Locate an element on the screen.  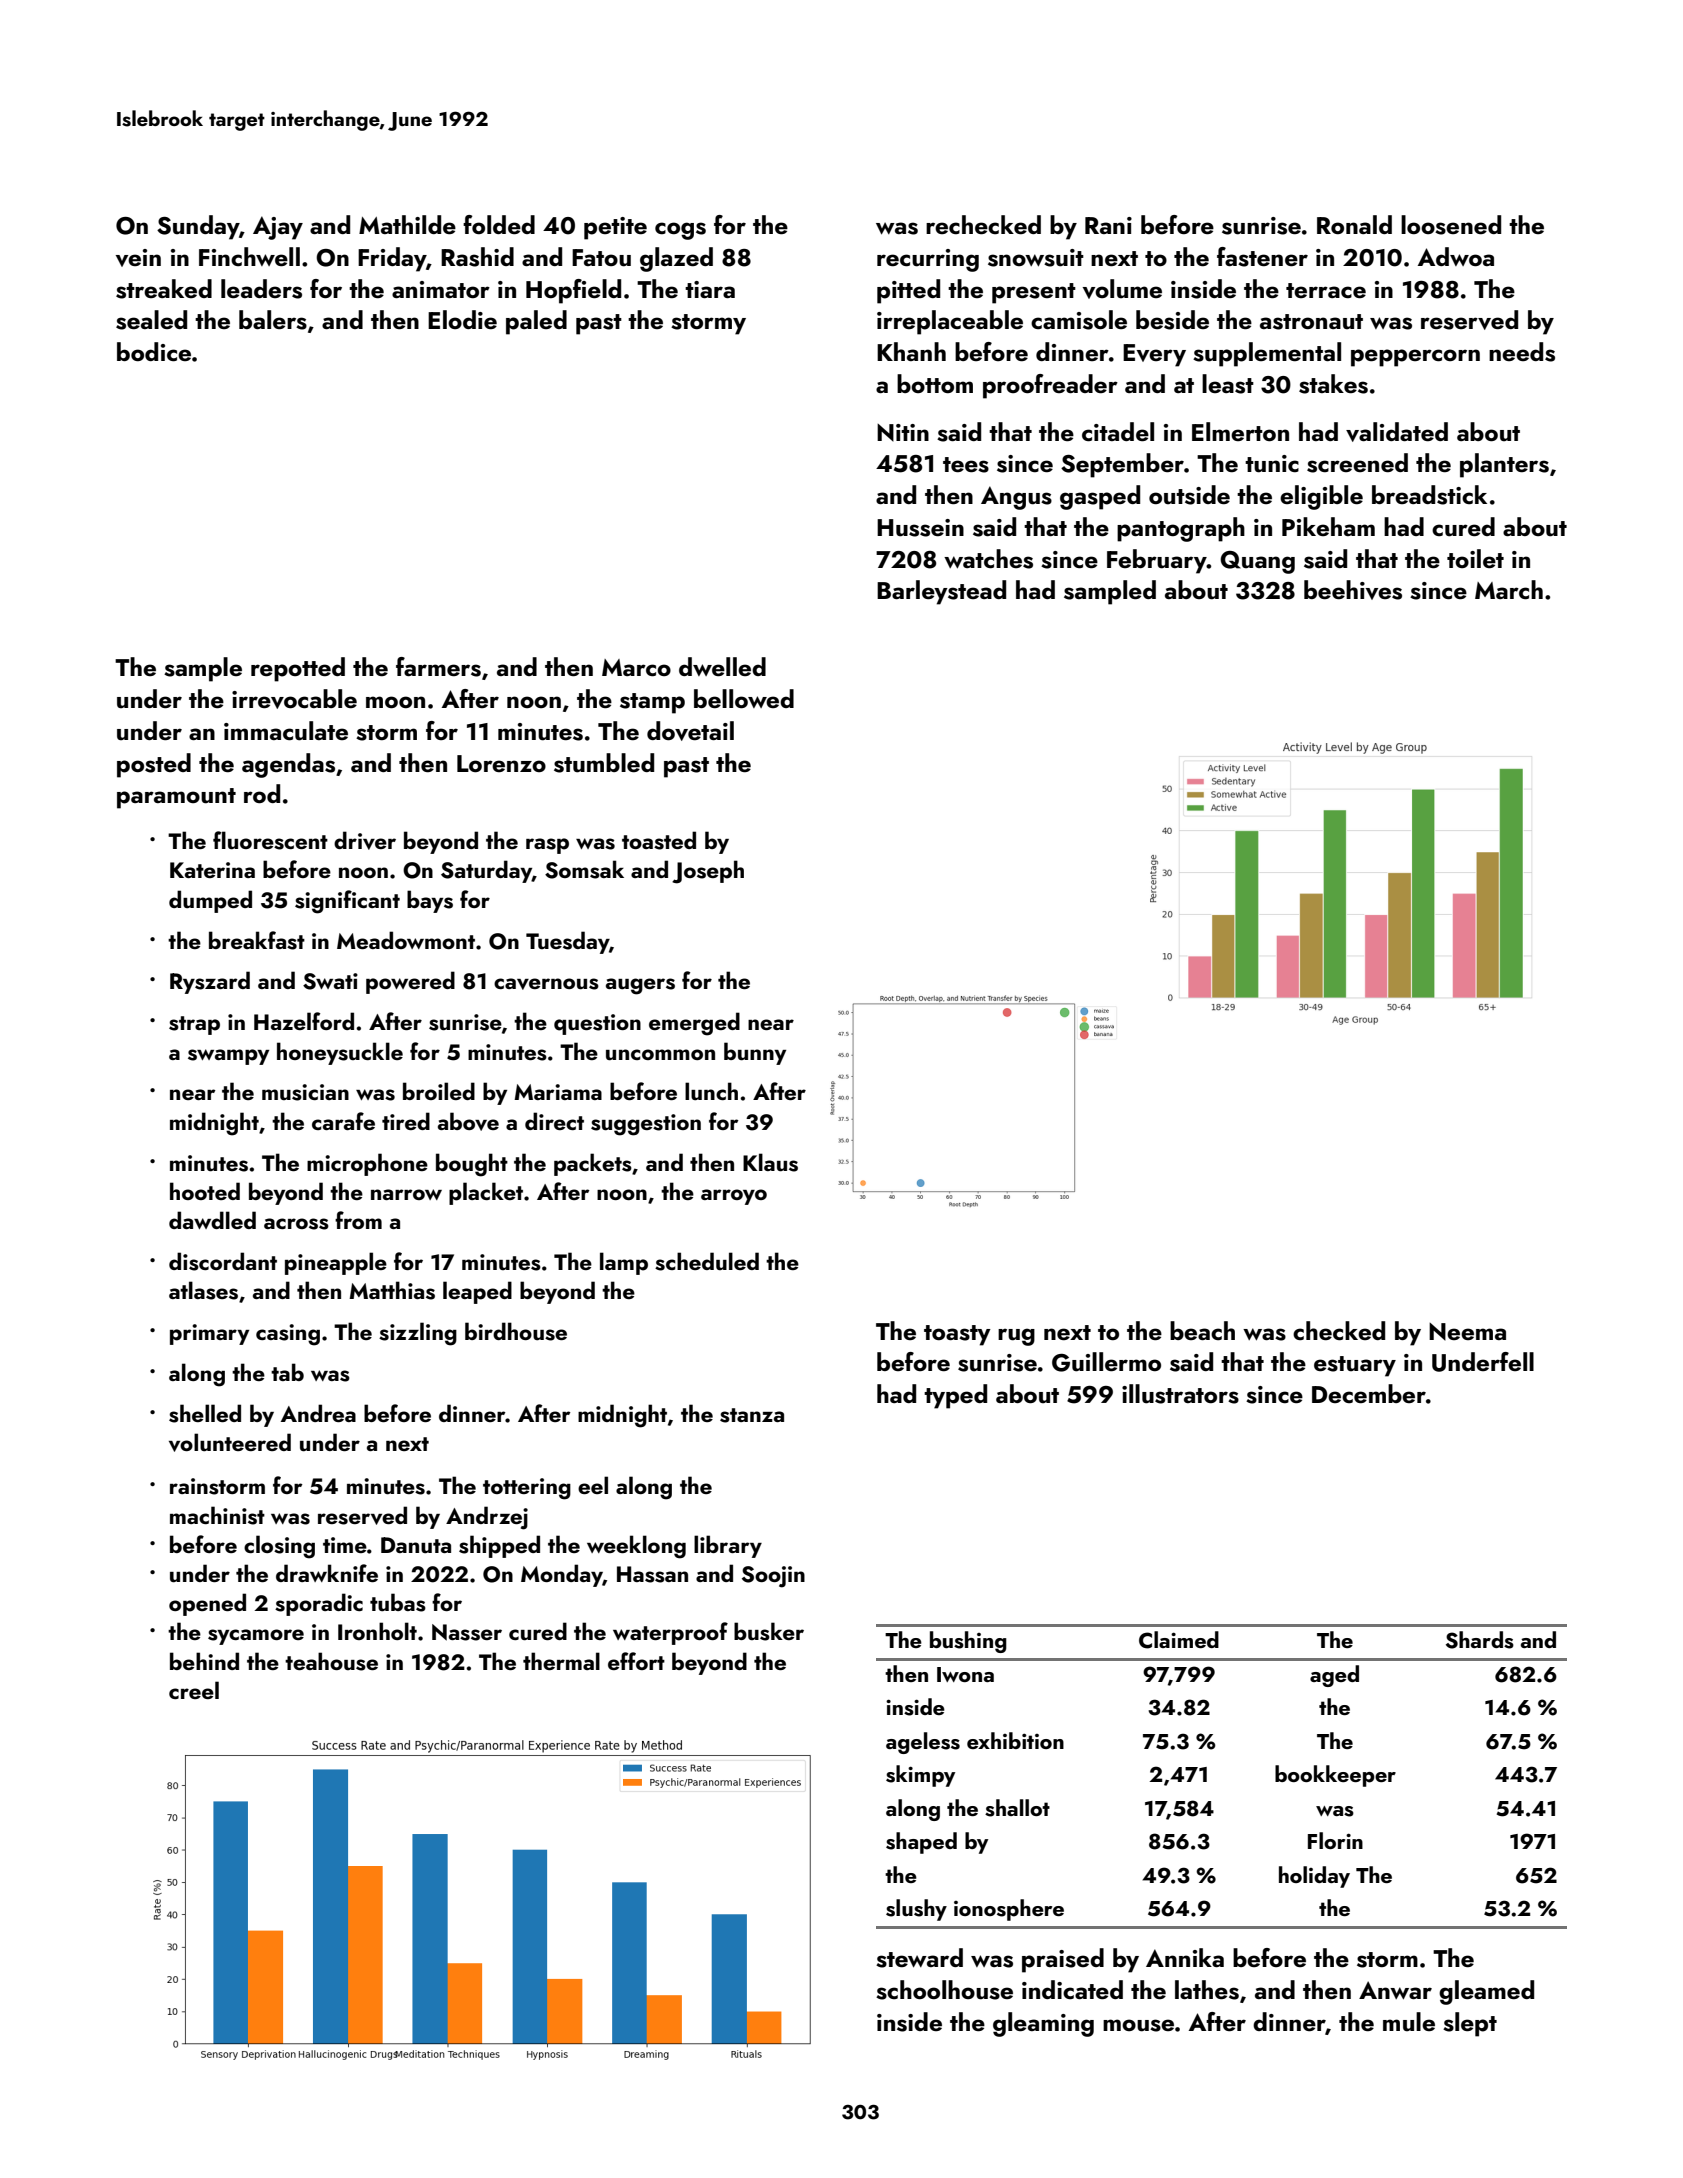
mule is located at coordinates (1409, 2022).
